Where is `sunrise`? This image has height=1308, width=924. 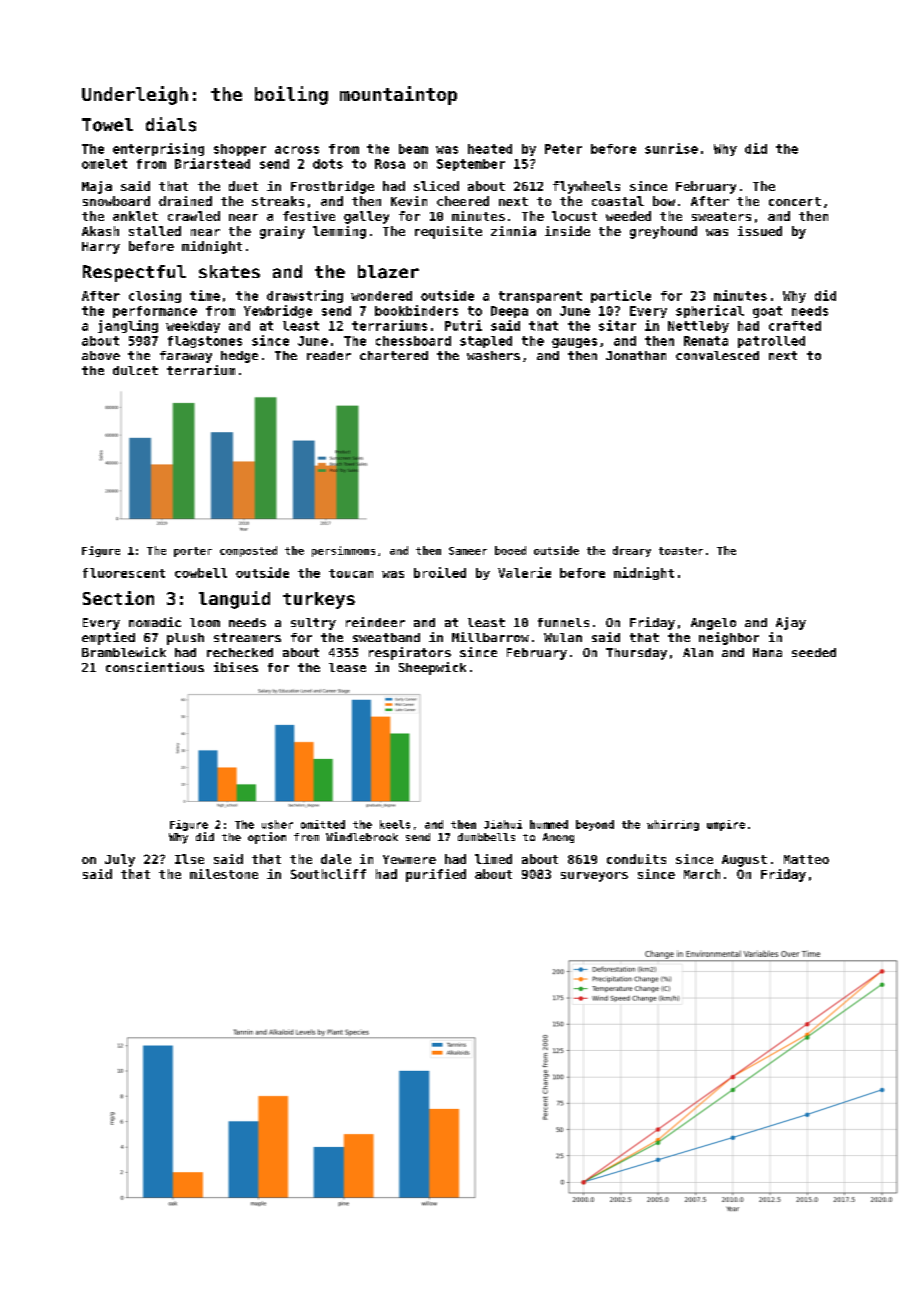
sunrise is located at coordinates (671, 148).
